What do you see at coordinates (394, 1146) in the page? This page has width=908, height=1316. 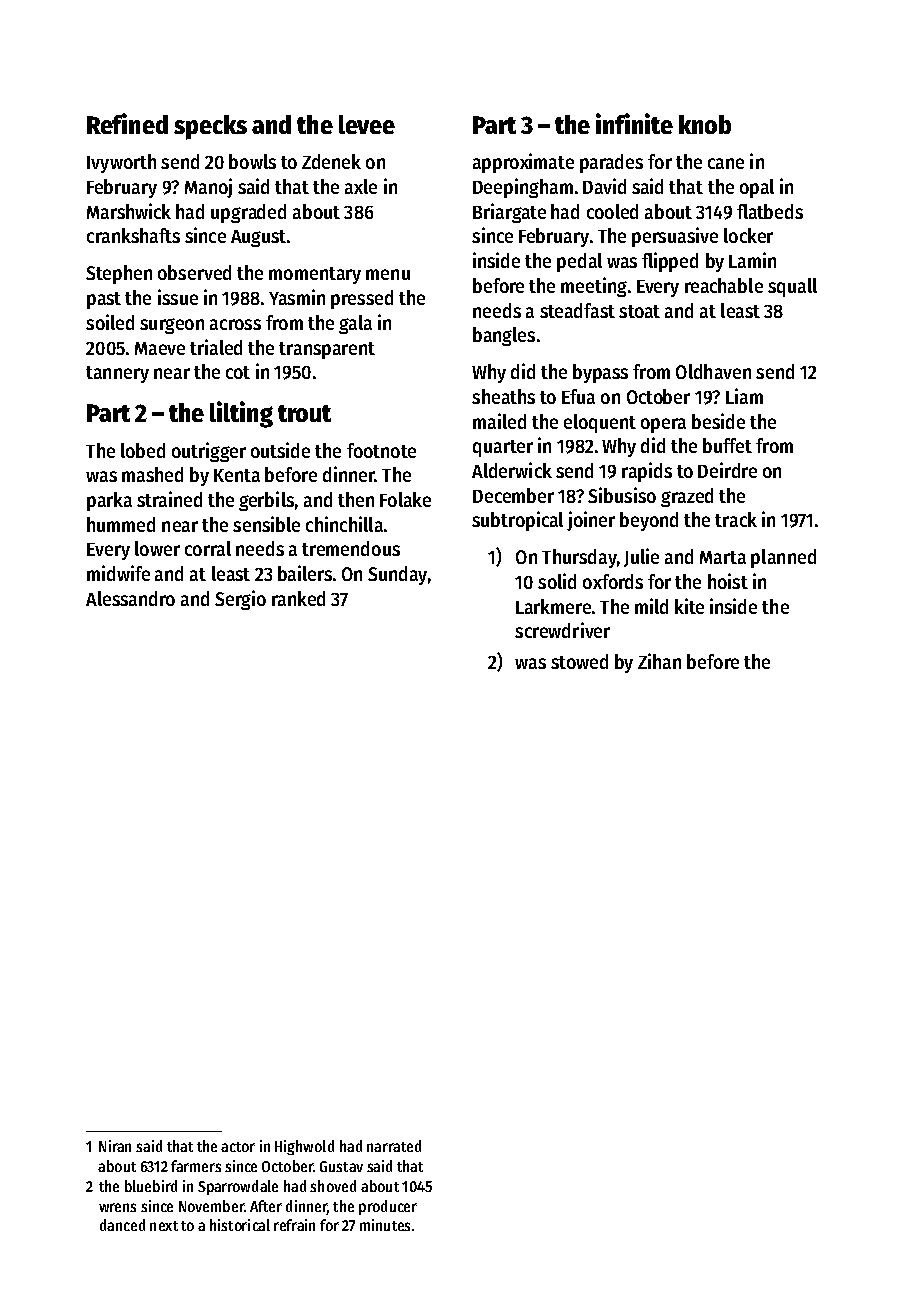 I see `narrated` at bounding box center [394, 1146].
